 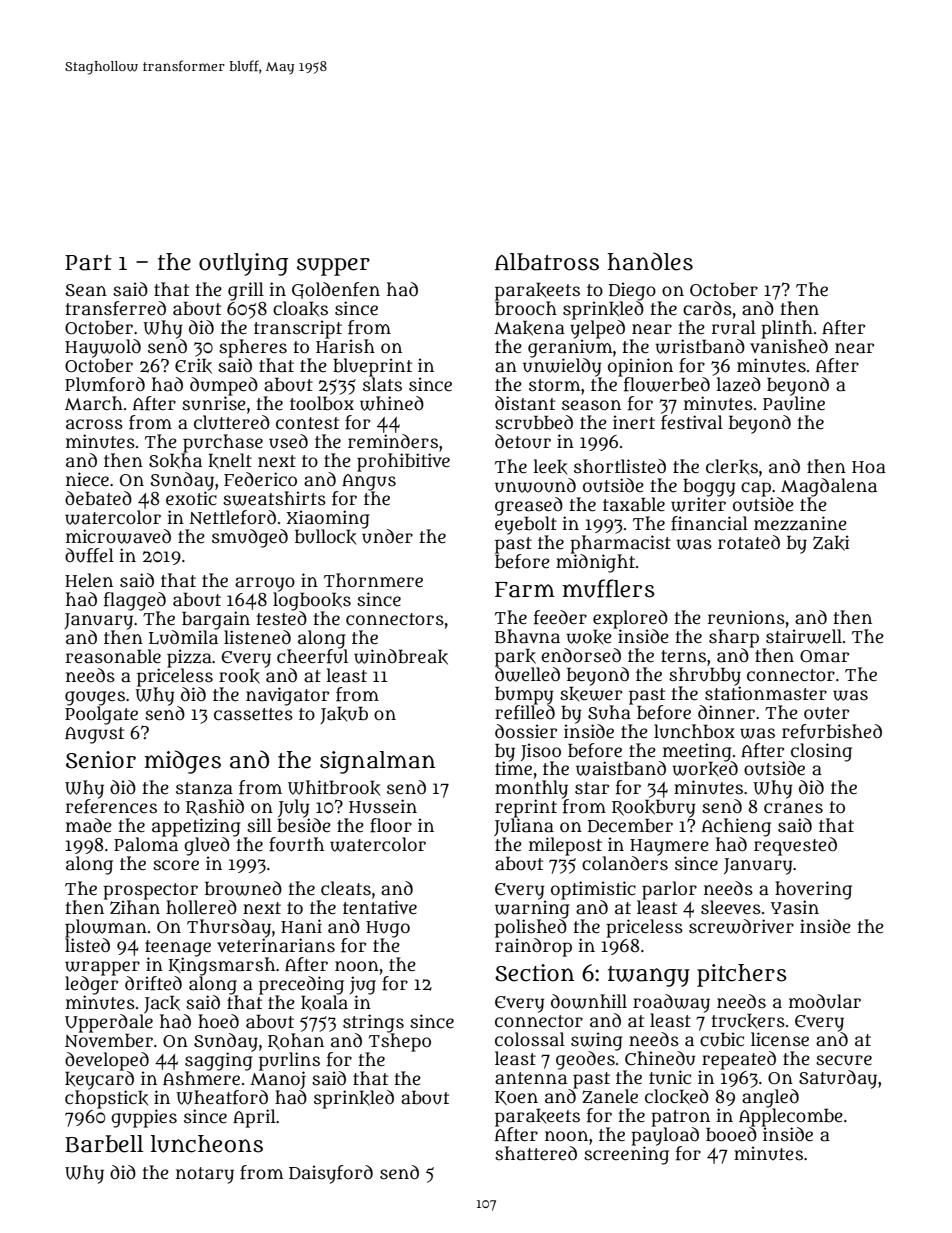 What do you see at coordinates (94, 403) in the screenshot?
I see `March` at bounding box center [94, 403].
